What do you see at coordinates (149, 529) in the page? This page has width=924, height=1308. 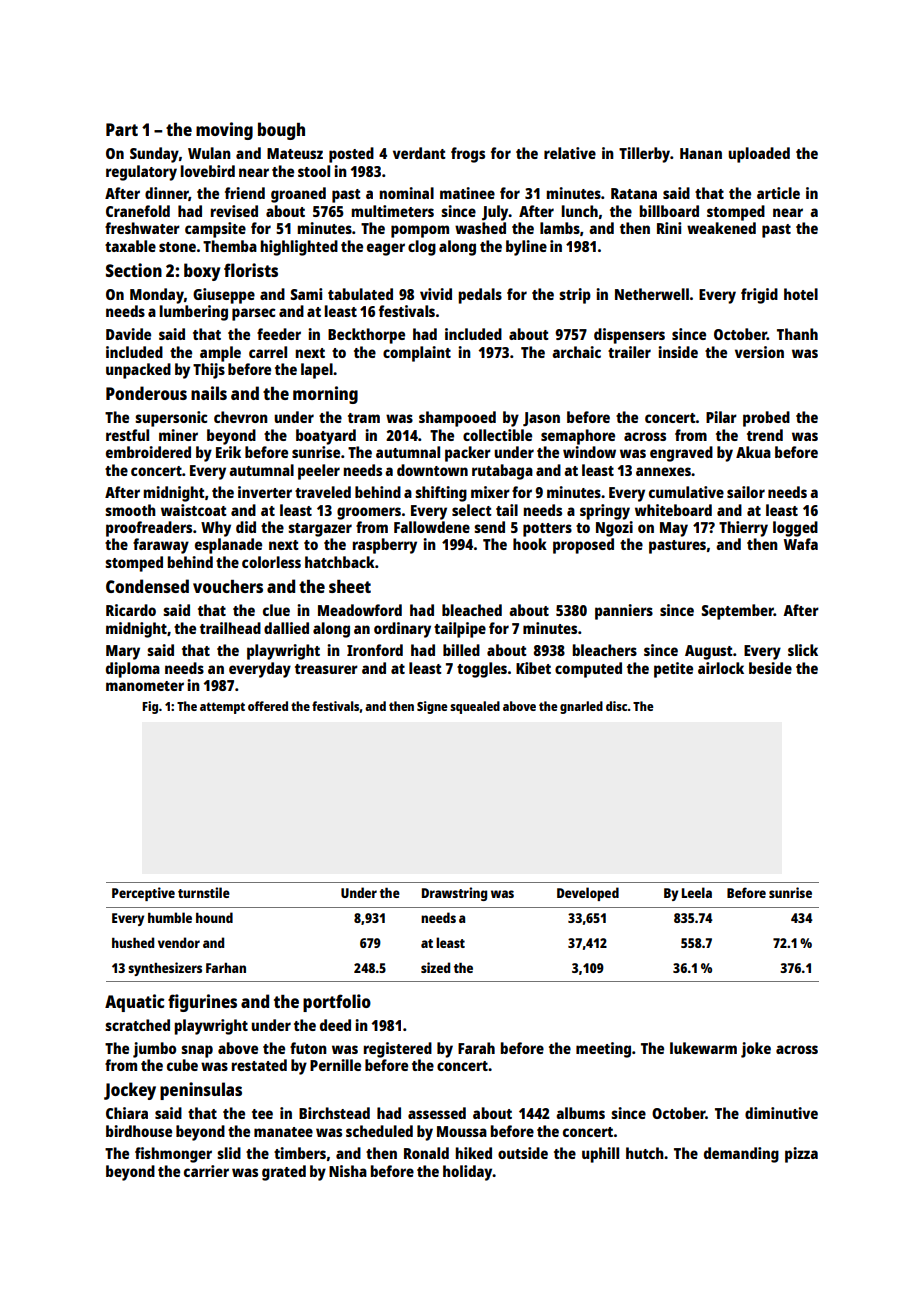 I see `proofreaders` at bounding box center [149, 529].
